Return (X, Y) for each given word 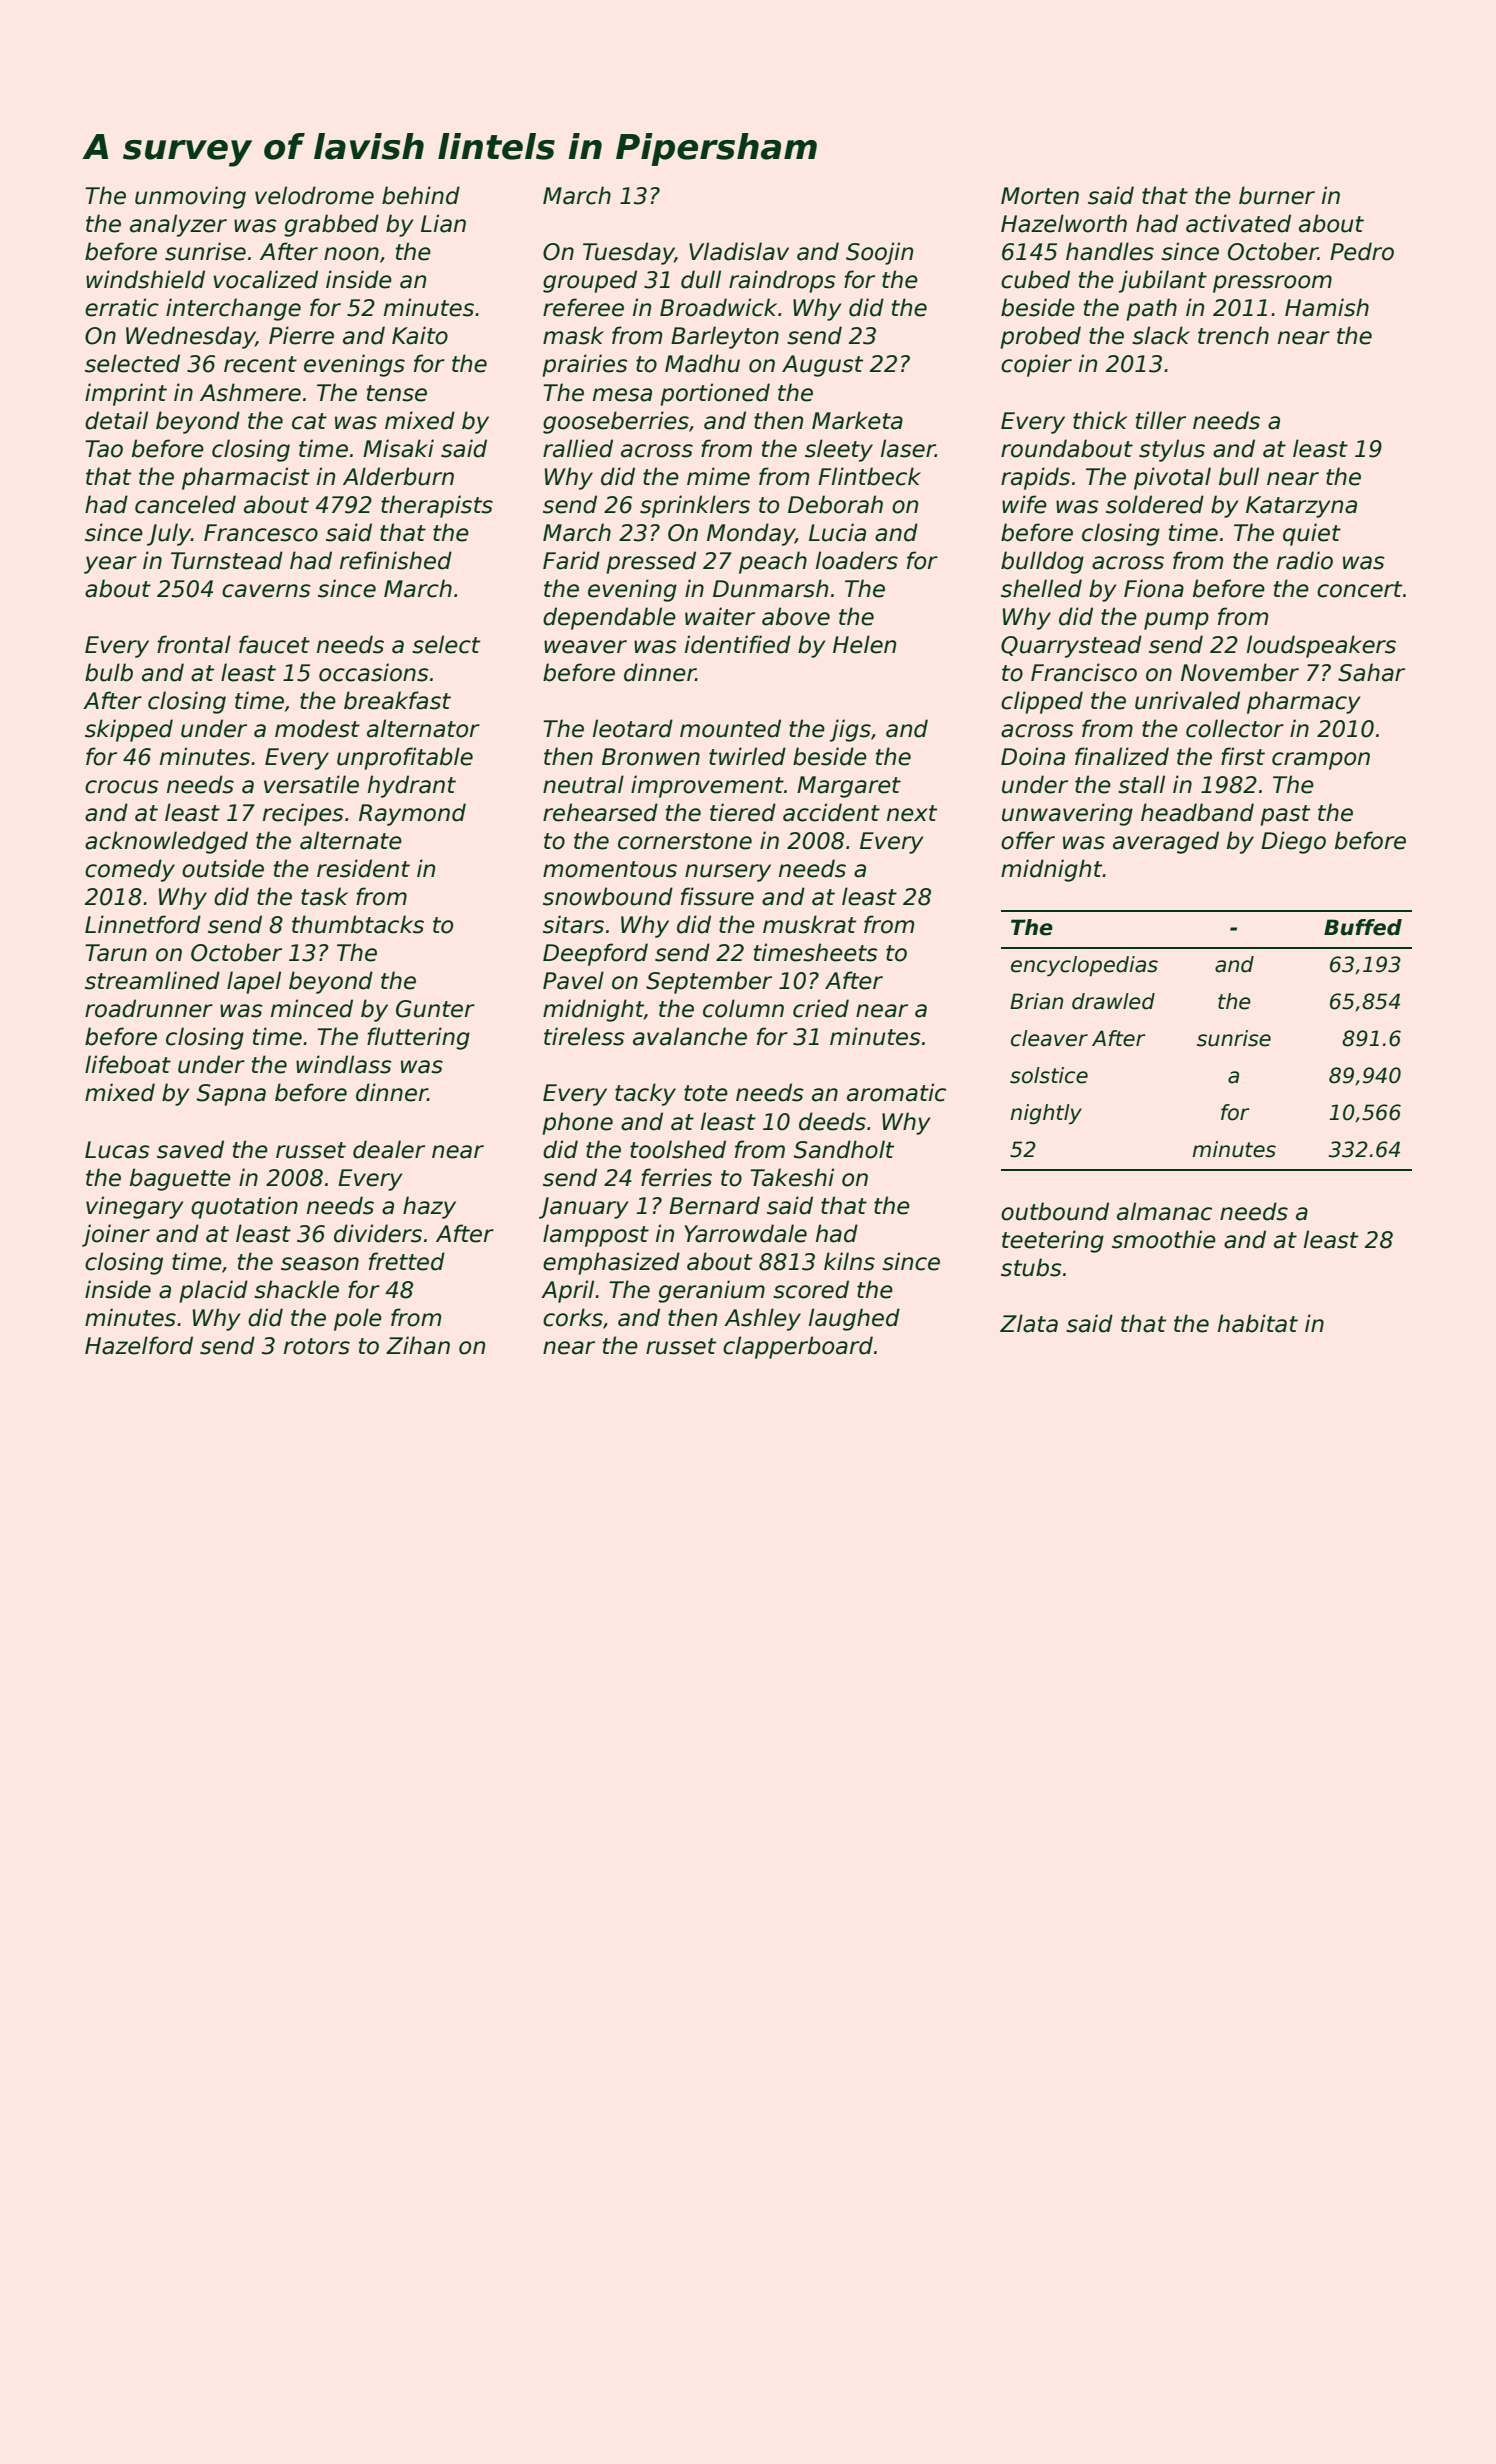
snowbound (608, 896)
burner (1277, 195)
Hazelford (139, 1345)
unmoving (190, 197)
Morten (1040, 196)
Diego (1293, 842)
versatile (311, 784)
